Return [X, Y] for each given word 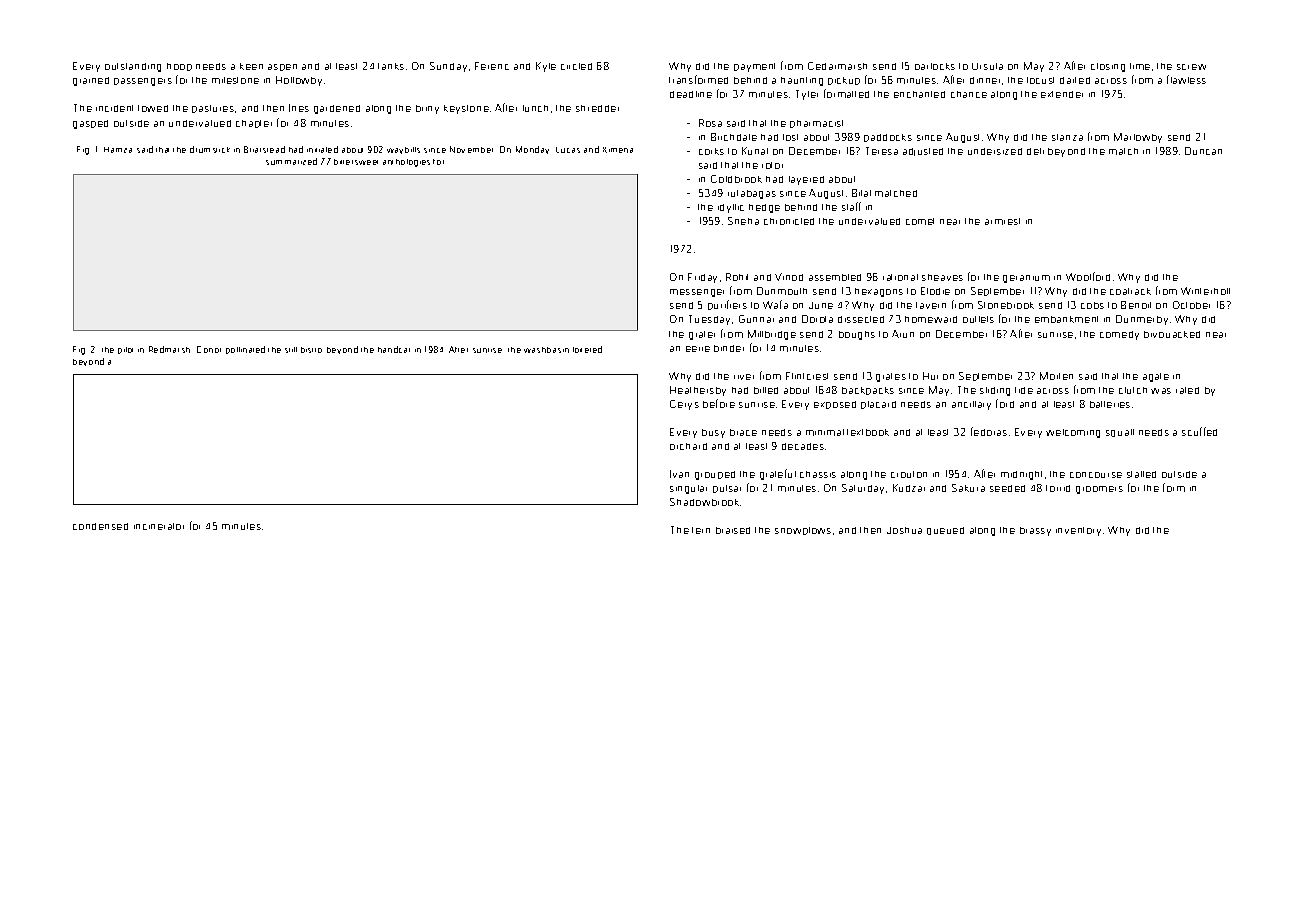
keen [251, 66]
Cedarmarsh [837, 66]
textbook [868, 432]
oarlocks [935, 66]
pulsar [727, 489]
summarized [291, 161]
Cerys [684, 405]
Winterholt [1205, 291]
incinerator [159, 526]
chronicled [789, 221]
